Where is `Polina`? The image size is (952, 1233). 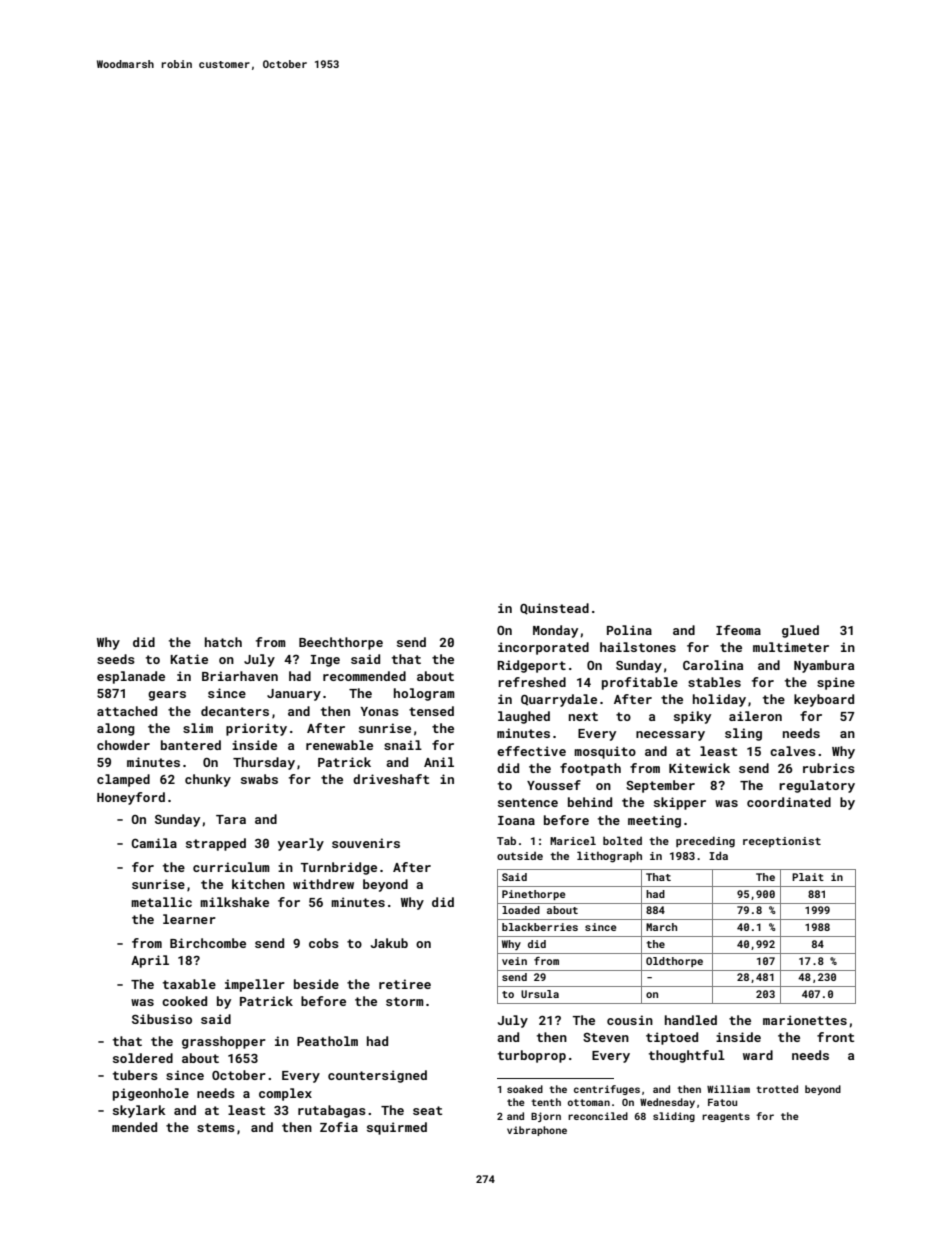 Polina is located at coordinates (629, 630).
